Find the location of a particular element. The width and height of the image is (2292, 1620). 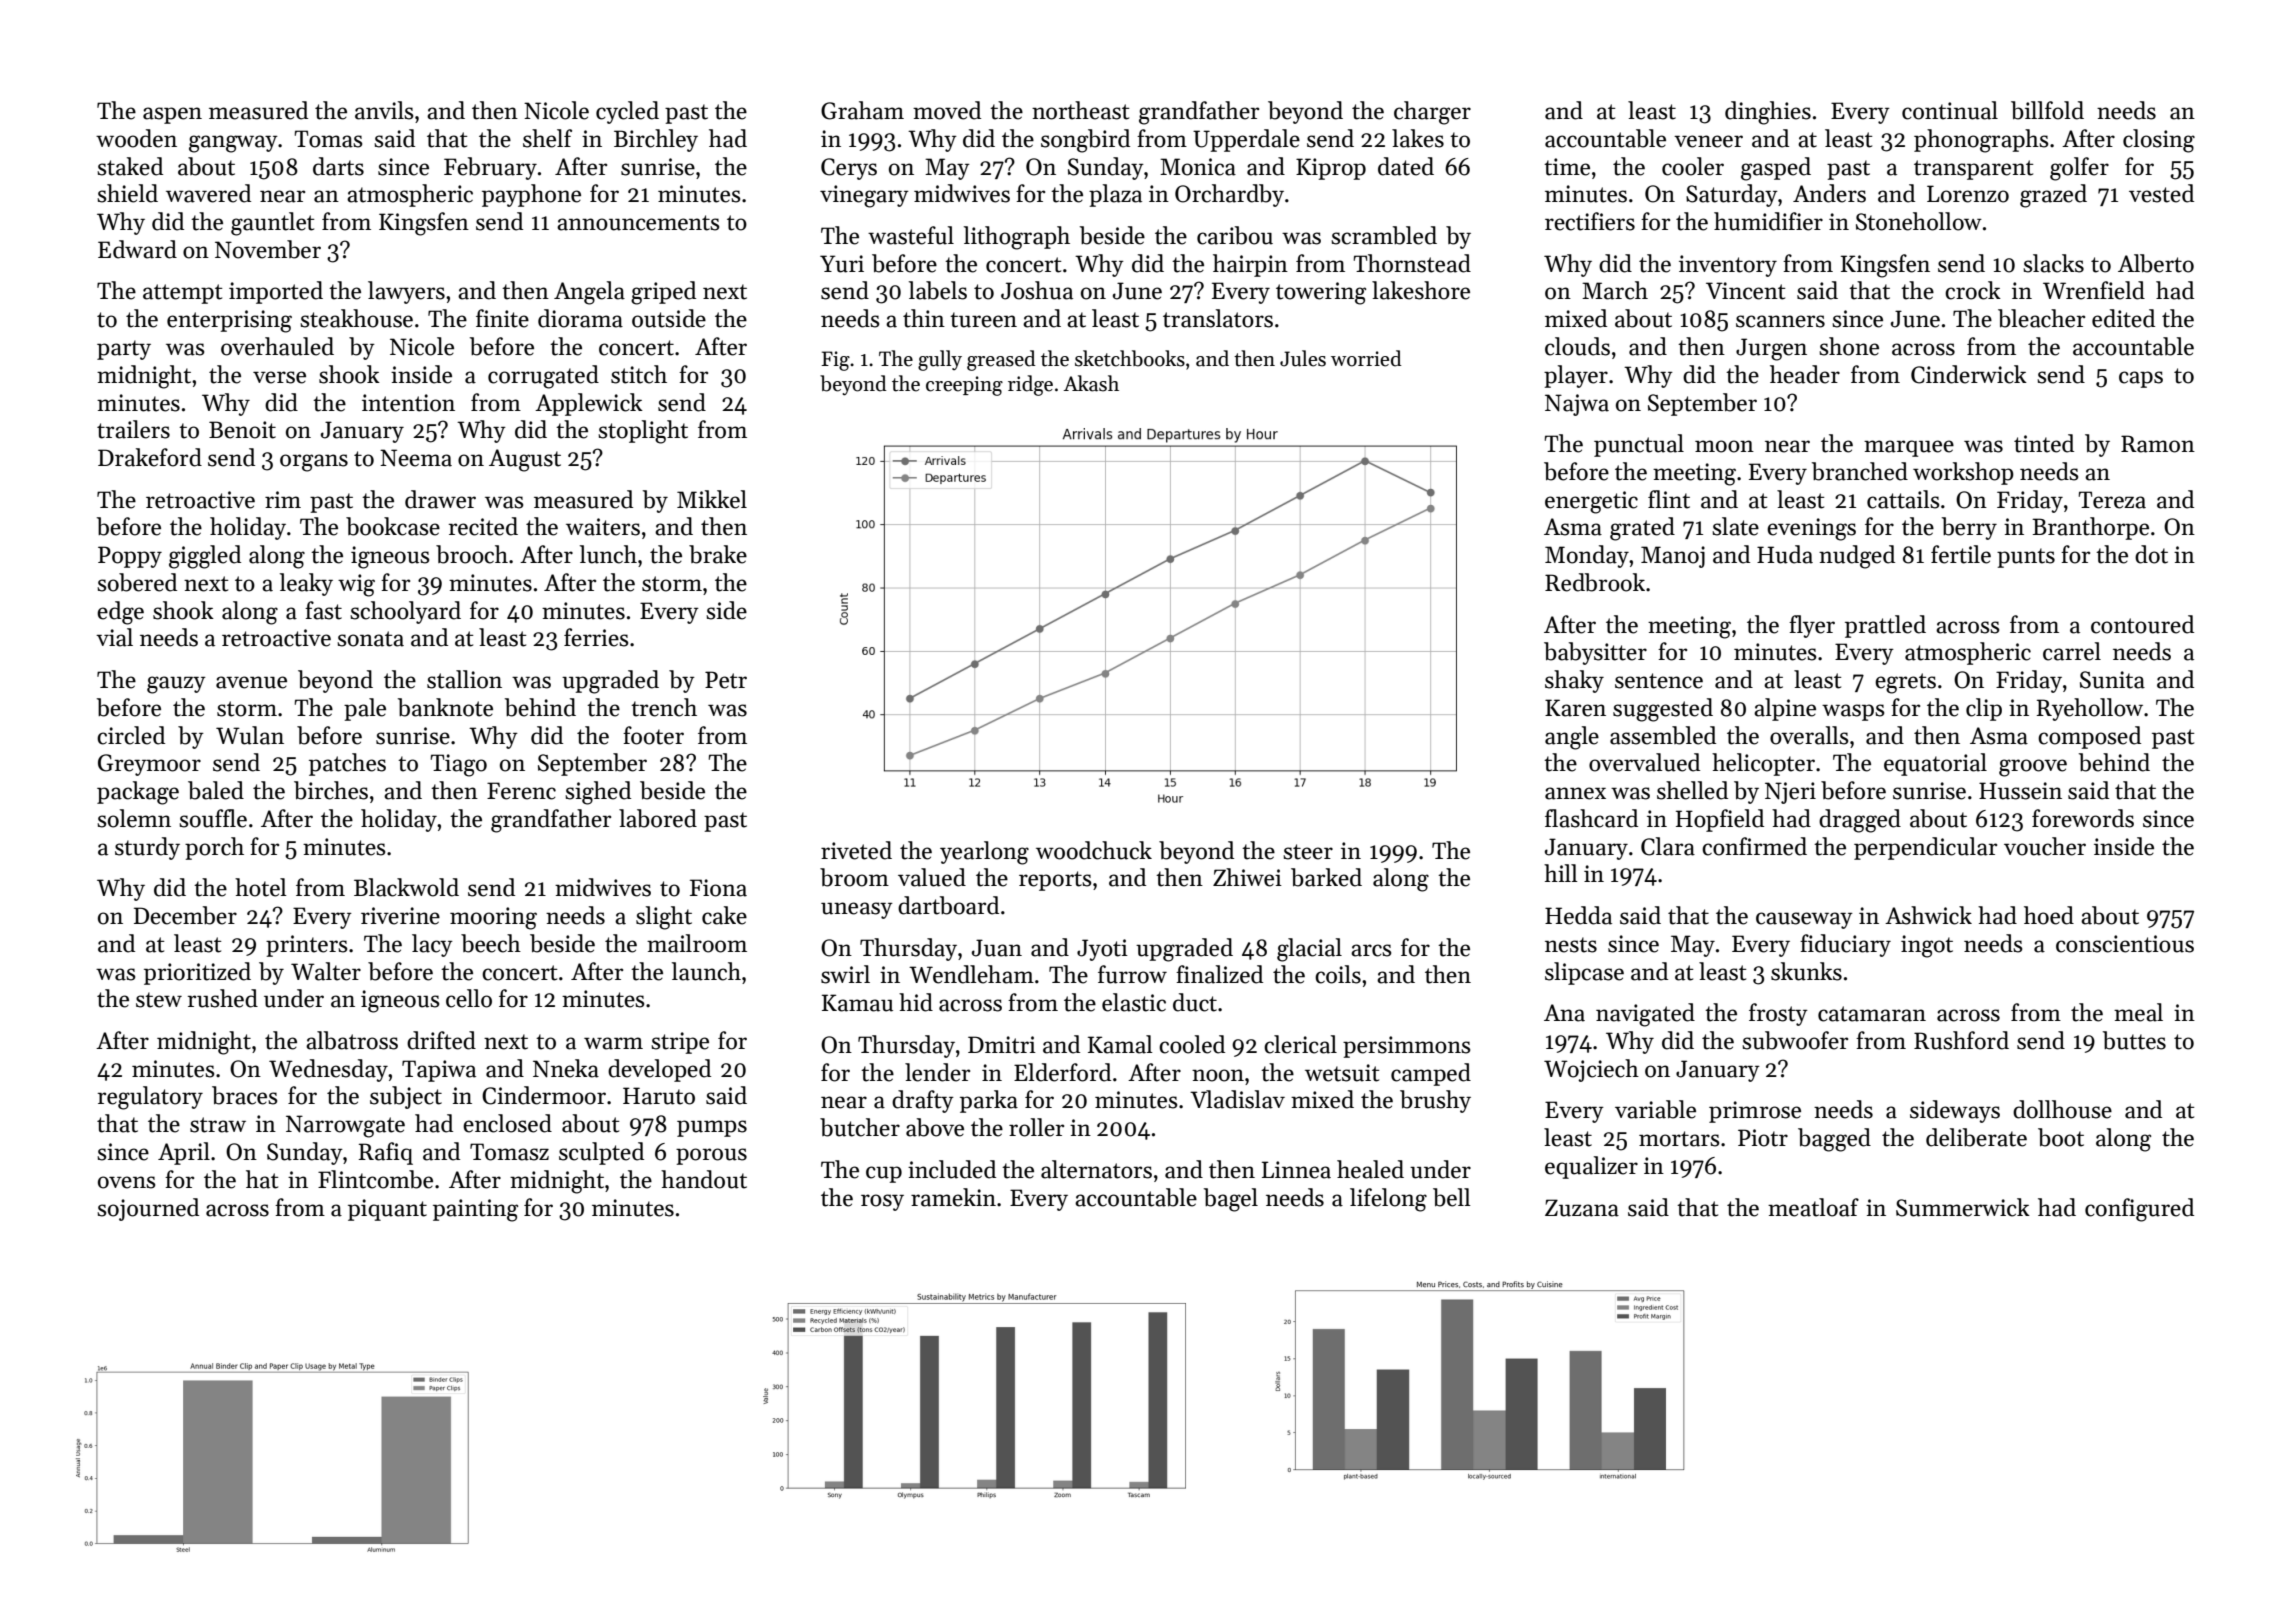

duct is located at coordinates (1195, 1002).
